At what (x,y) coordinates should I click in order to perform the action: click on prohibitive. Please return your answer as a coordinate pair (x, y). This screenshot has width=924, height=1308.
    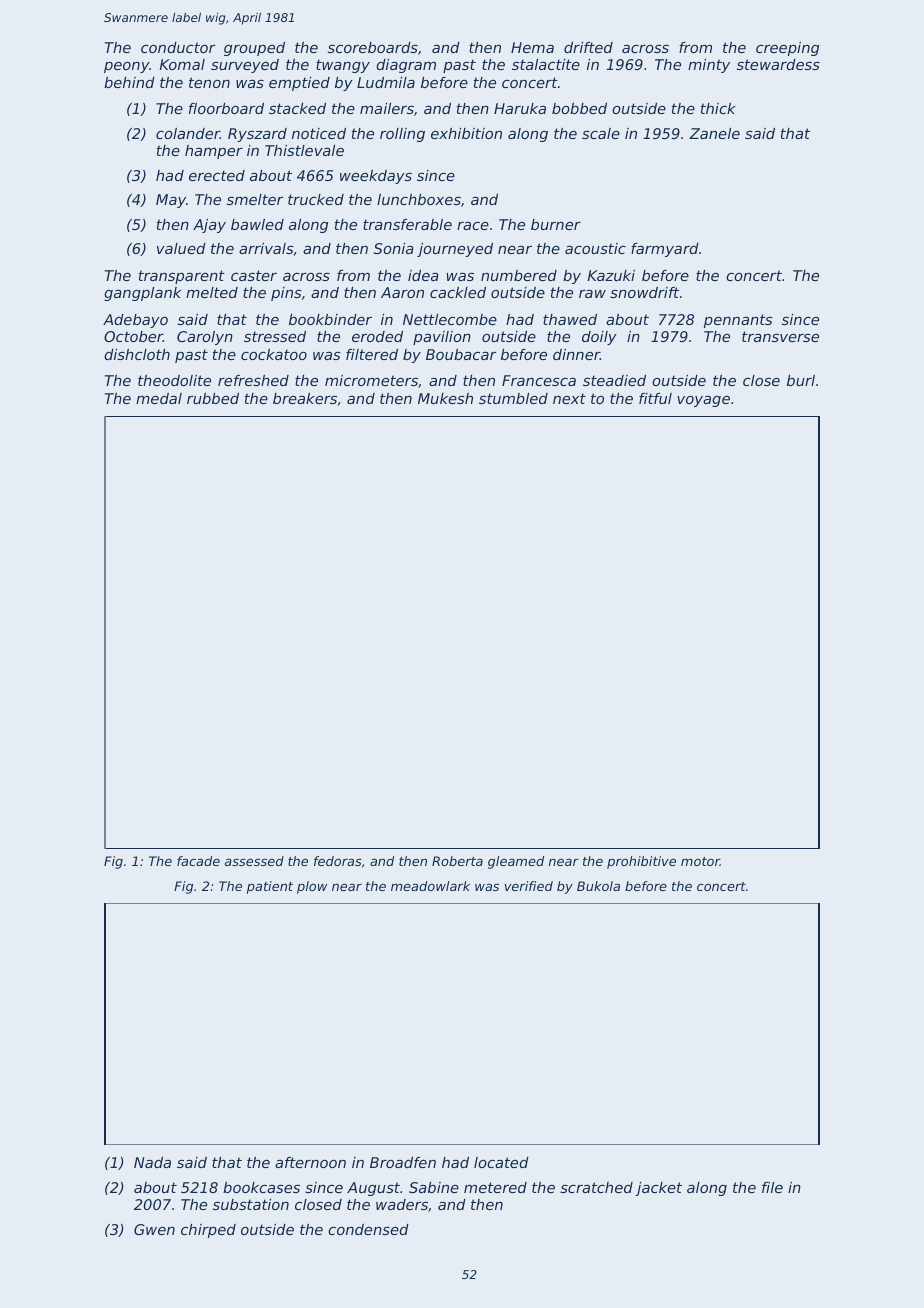
    Looking at the image, I should click on (641, 862).
